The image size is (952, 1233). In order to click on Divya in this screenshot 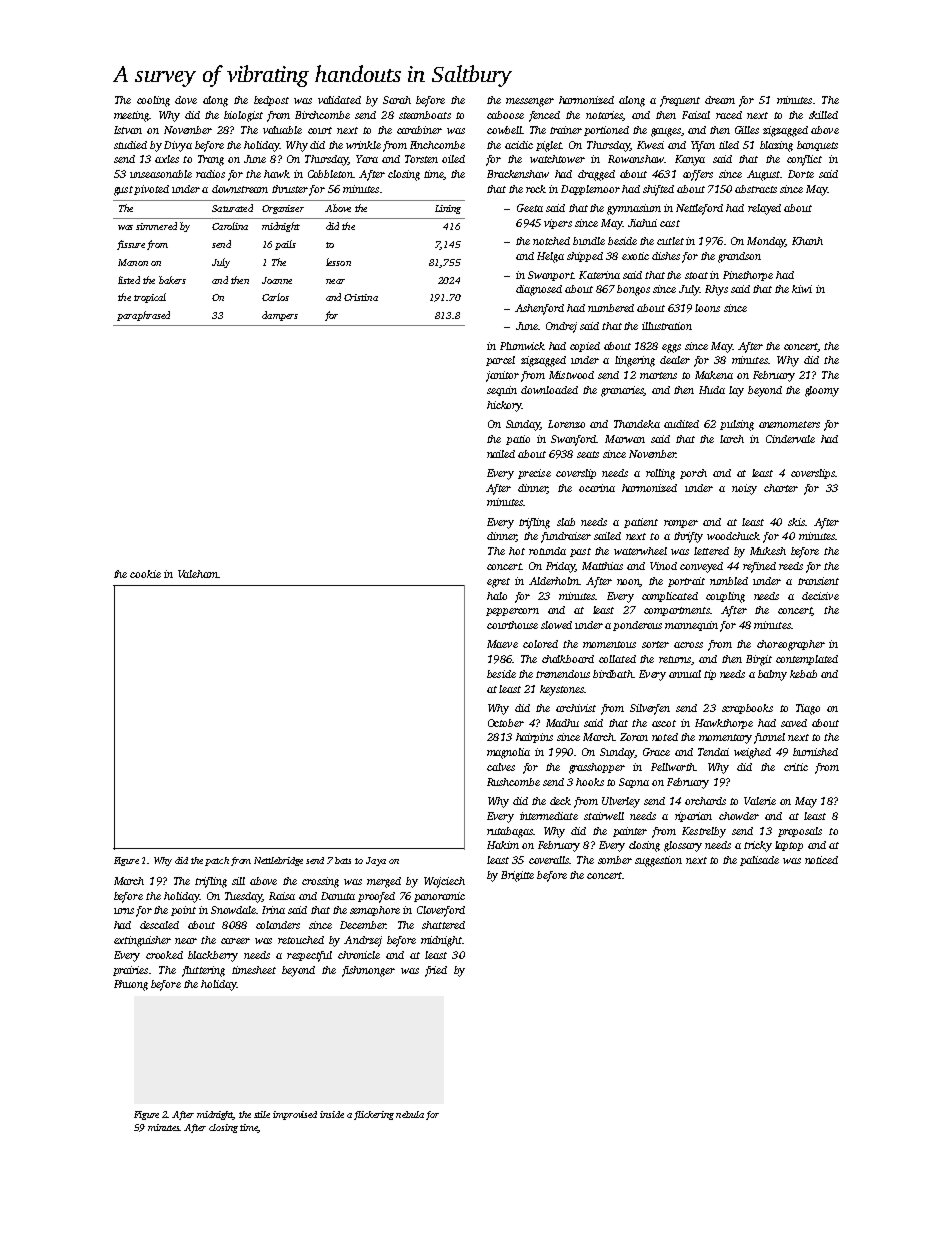, I will do `click(178, 146)`.
